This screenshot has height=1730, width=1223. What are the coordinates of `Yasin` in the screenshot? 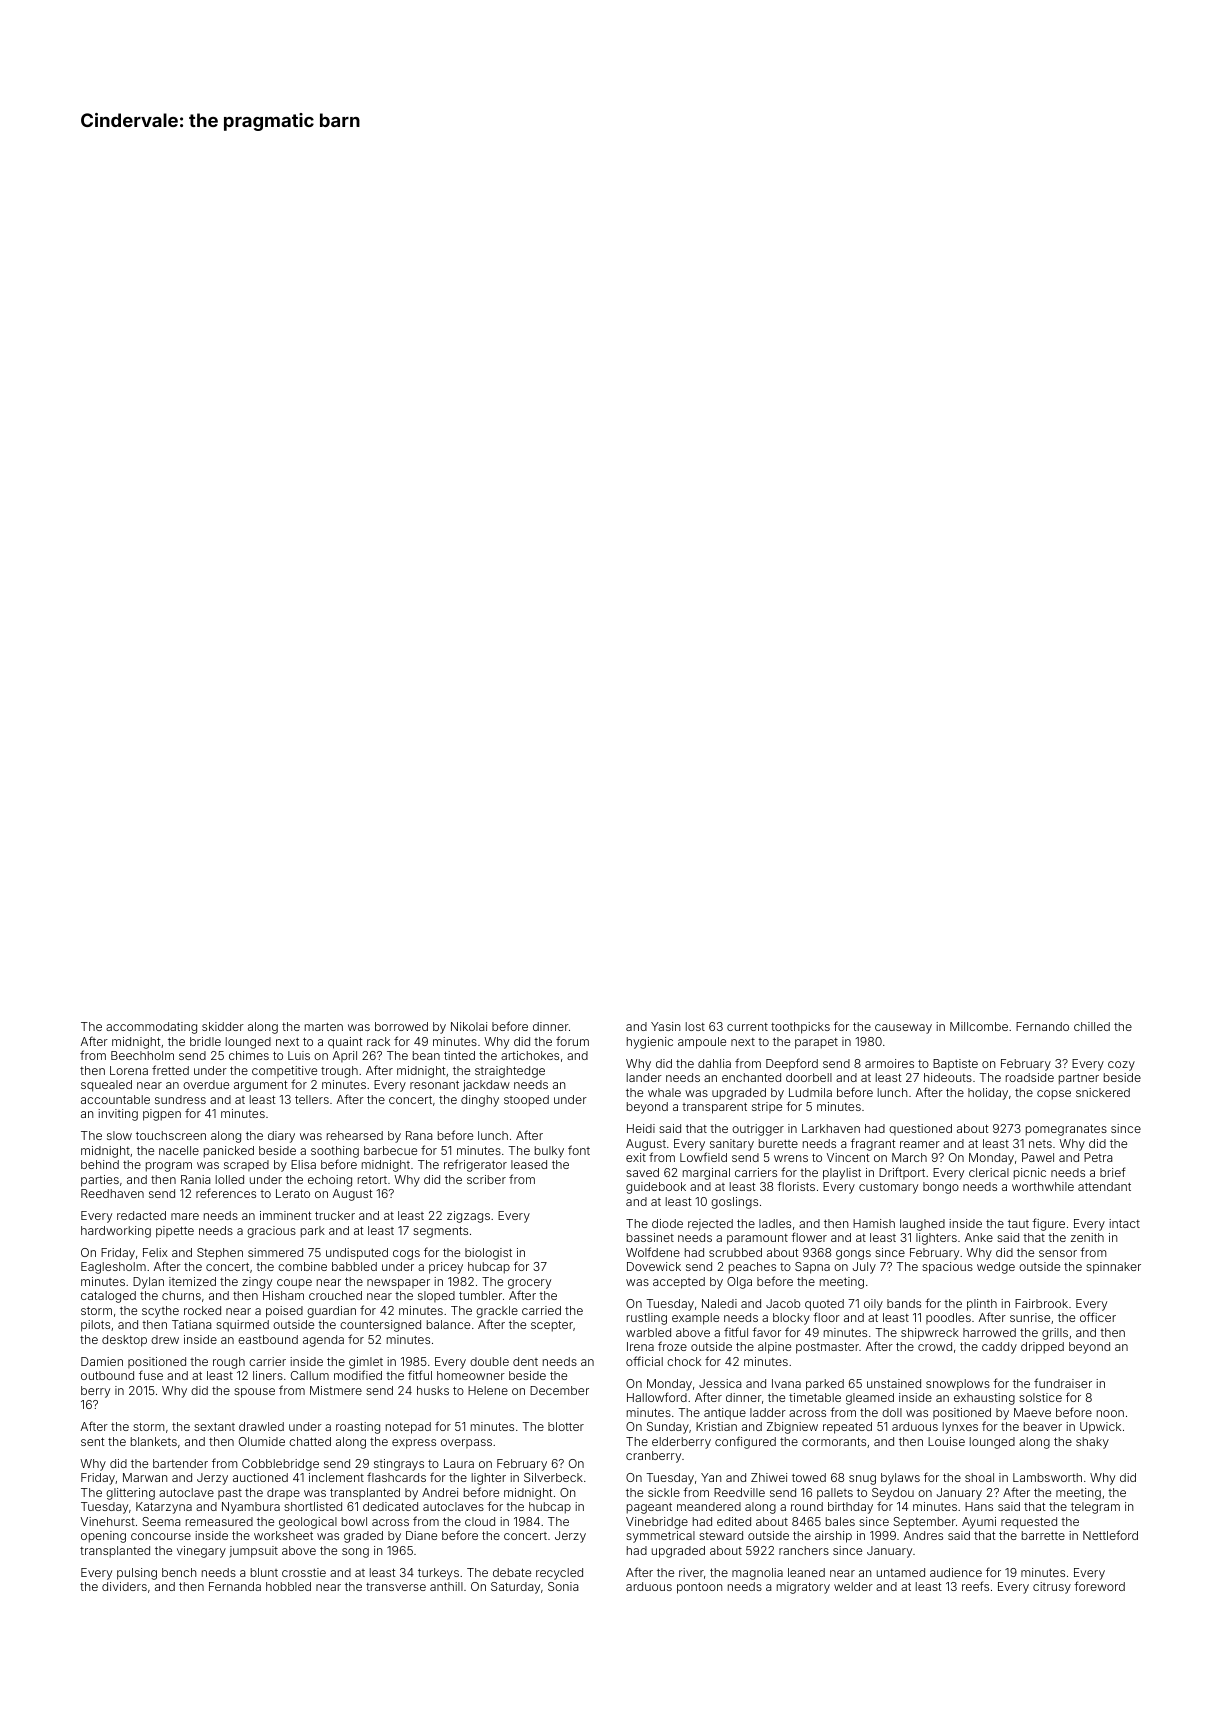 It's located at (665, 1026).
